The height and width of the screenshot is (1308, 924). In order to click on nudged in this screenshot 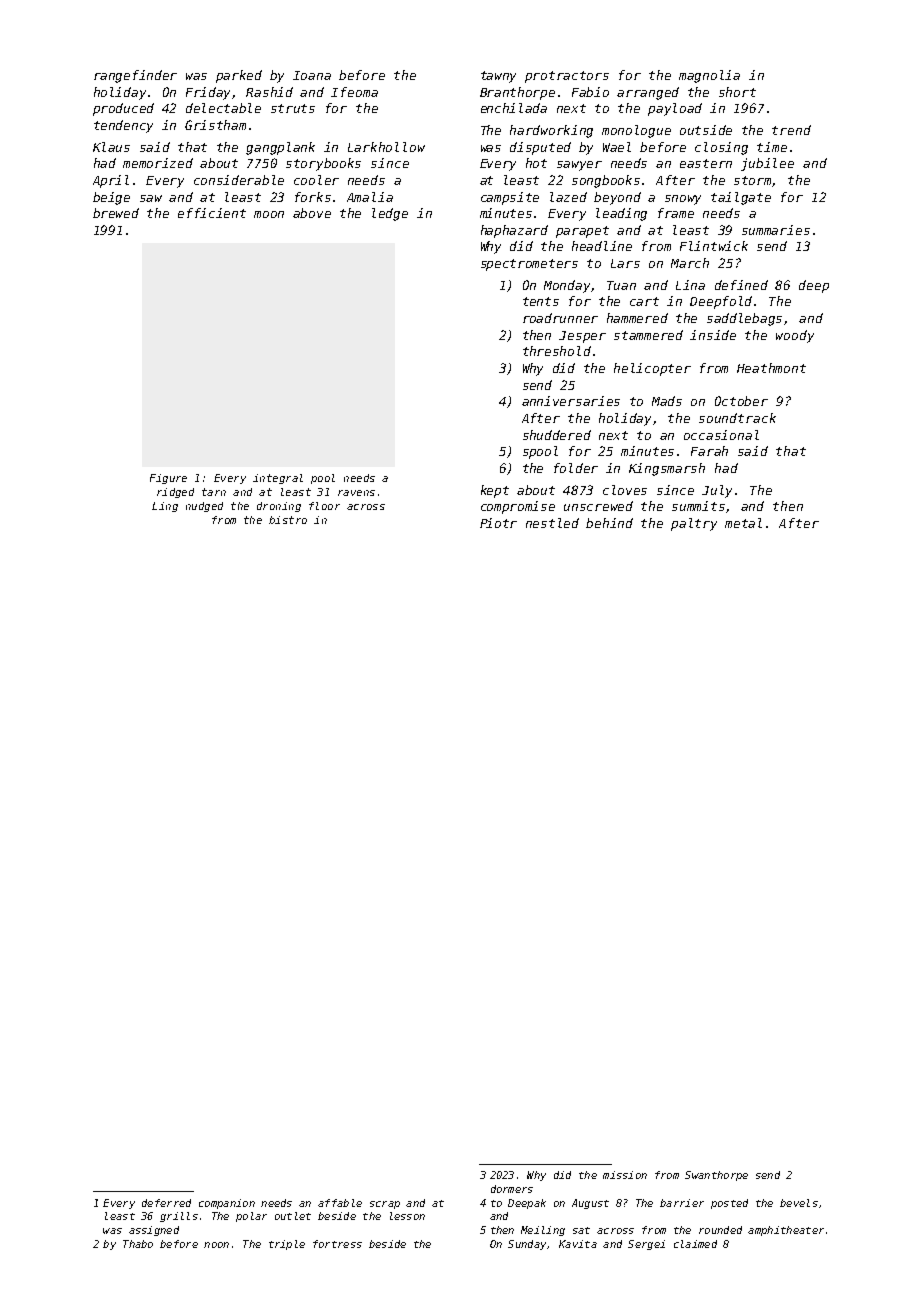, I will do `click(204, 507)`.
